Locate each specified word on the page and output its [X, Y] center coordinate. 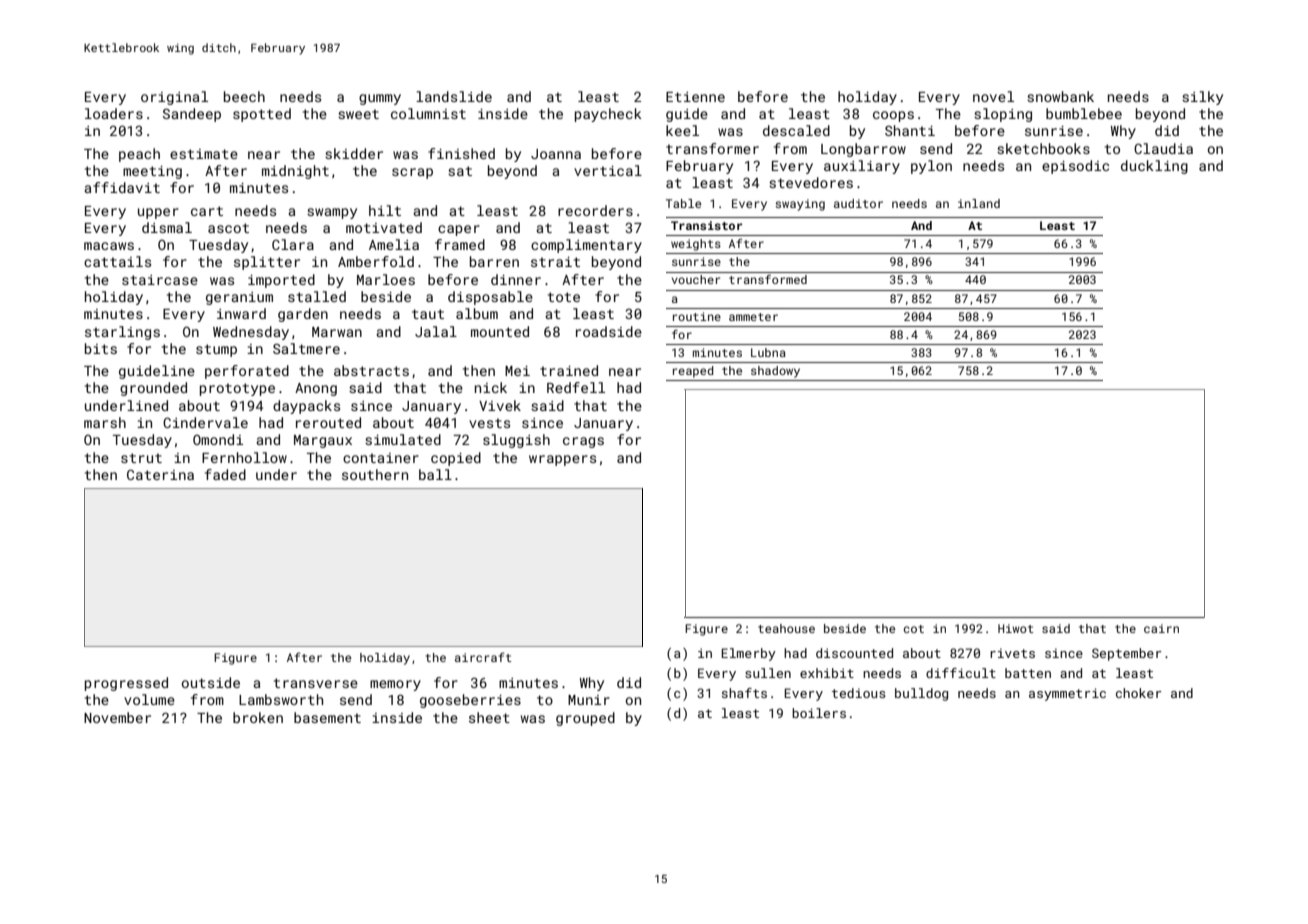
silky [1202, 98]
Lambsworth [281, 699]
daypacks [306, 407]
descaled [796, 130]
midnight [295, 172]
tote [564, 297]
